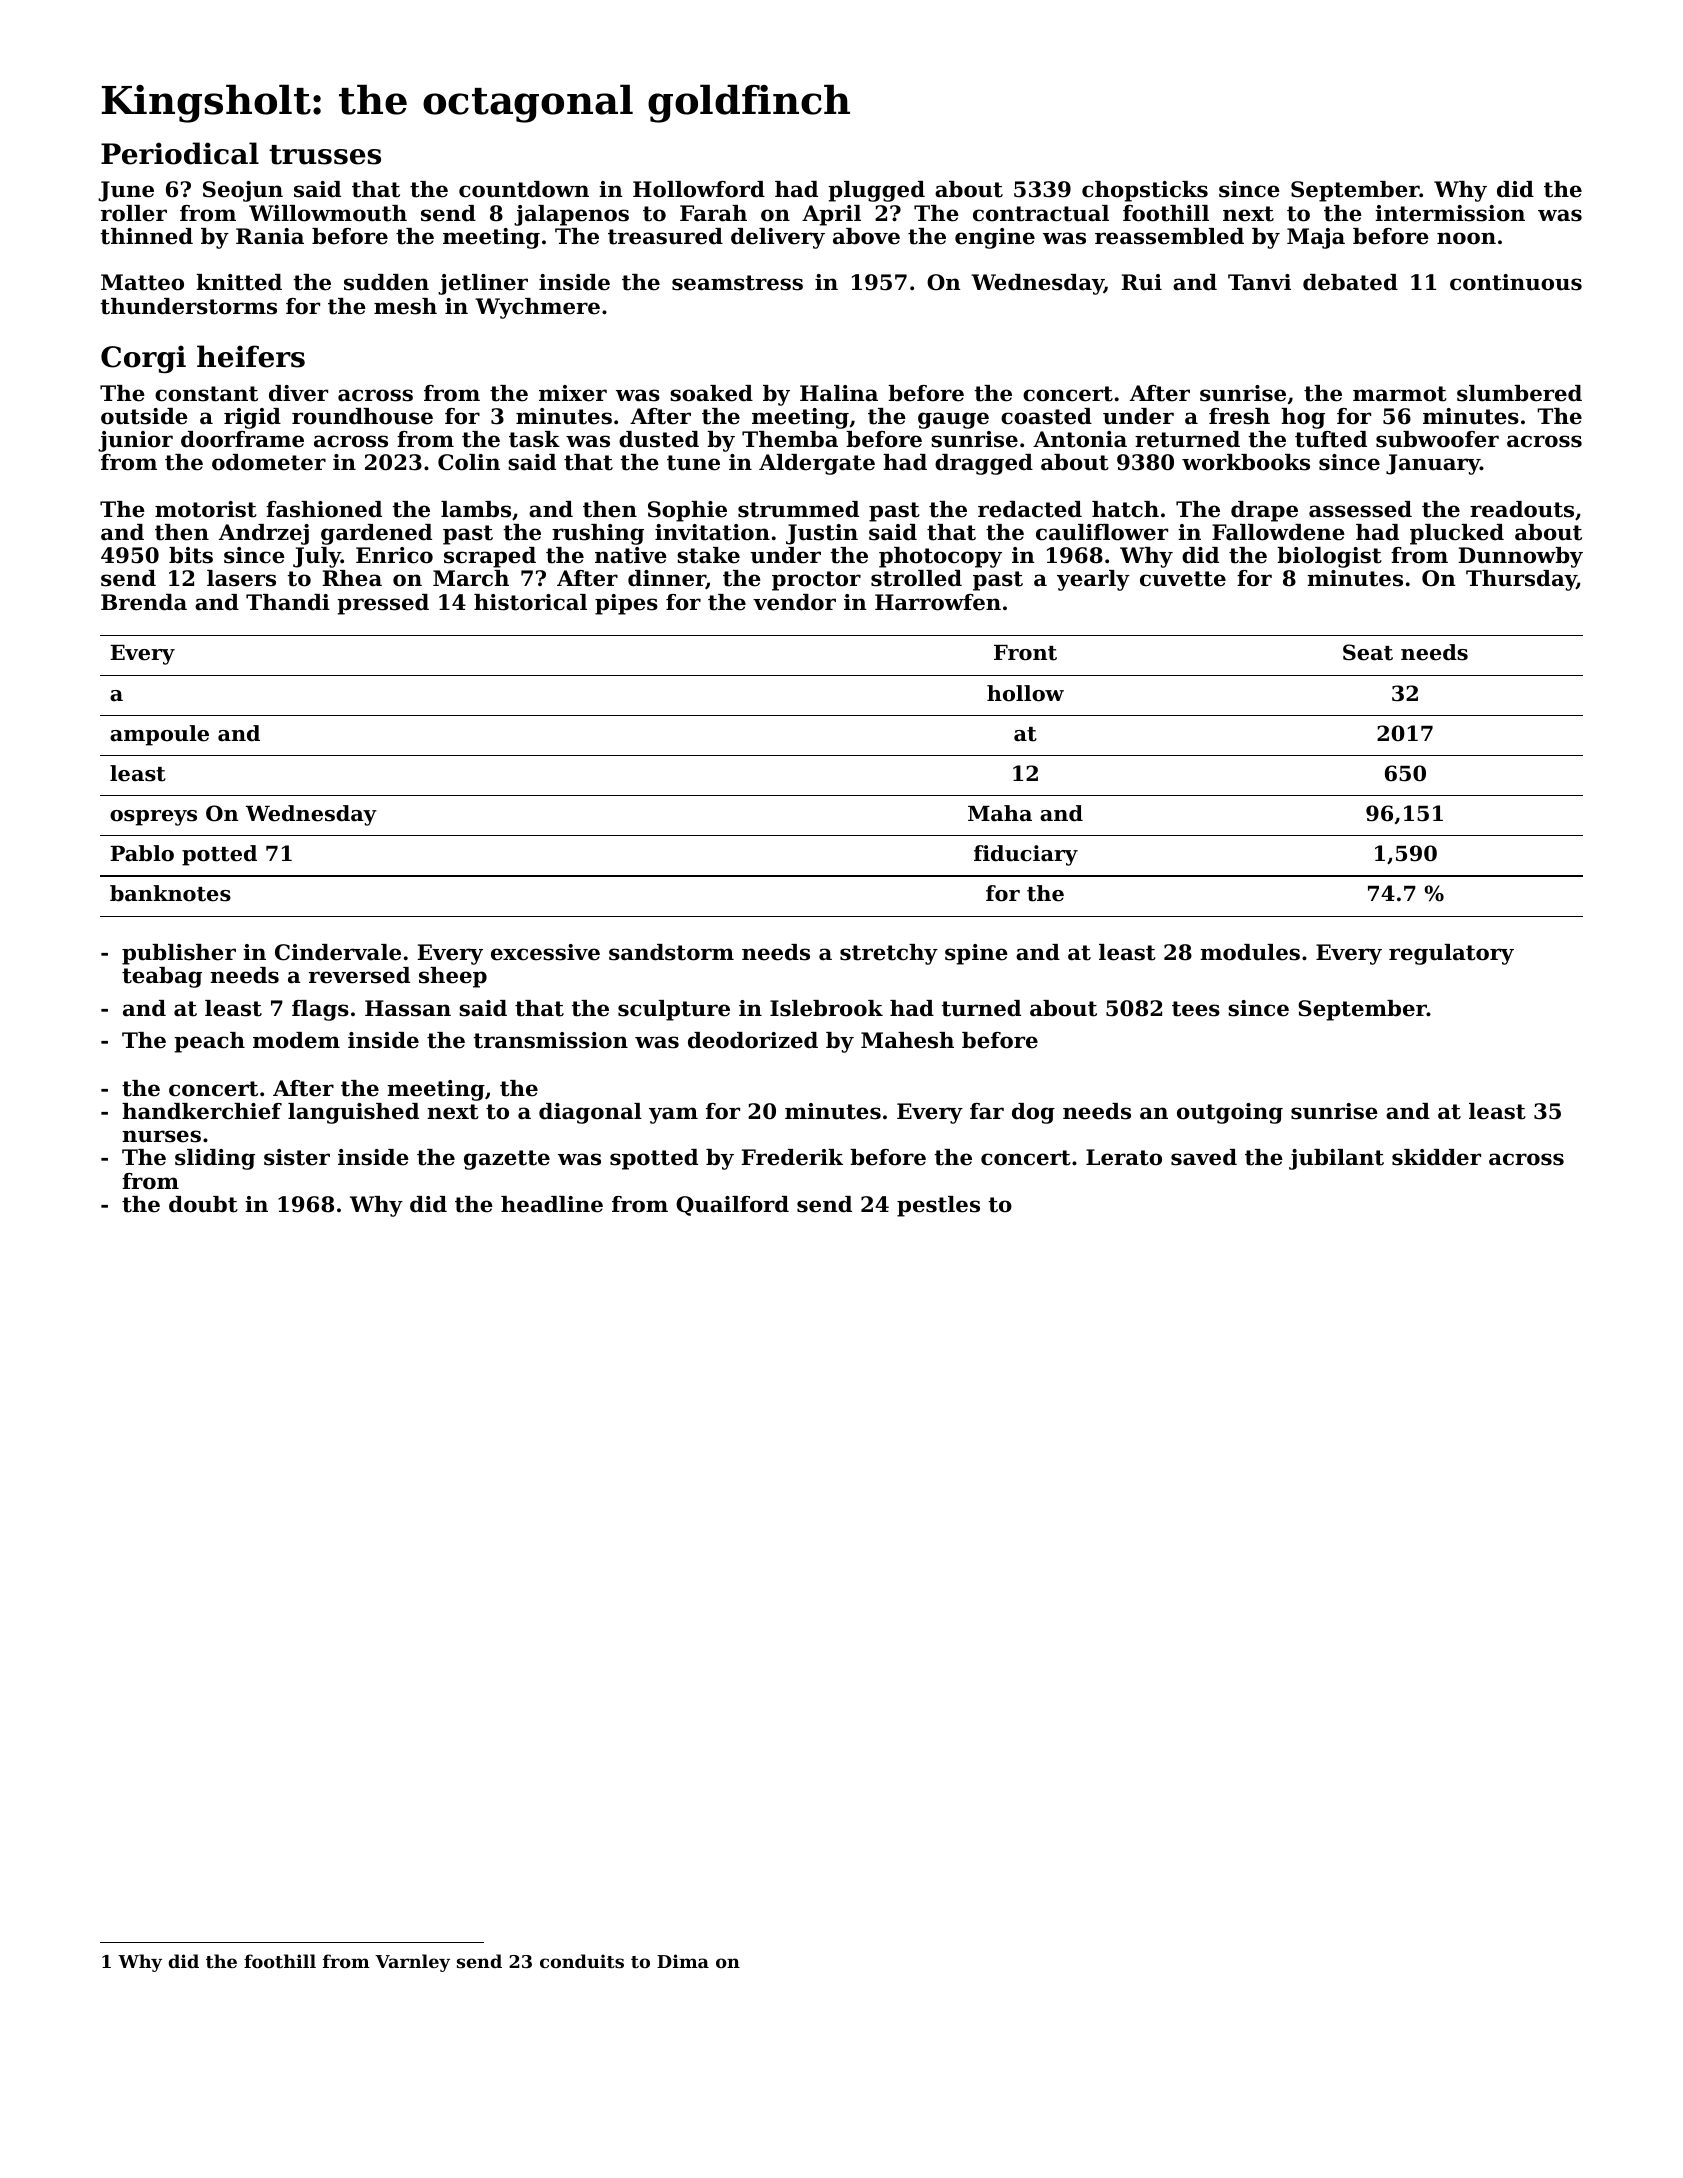 Image resolution: width=1683 pixels, height=2178 pixels. I want to click on Periodical, so click(180, 153).
